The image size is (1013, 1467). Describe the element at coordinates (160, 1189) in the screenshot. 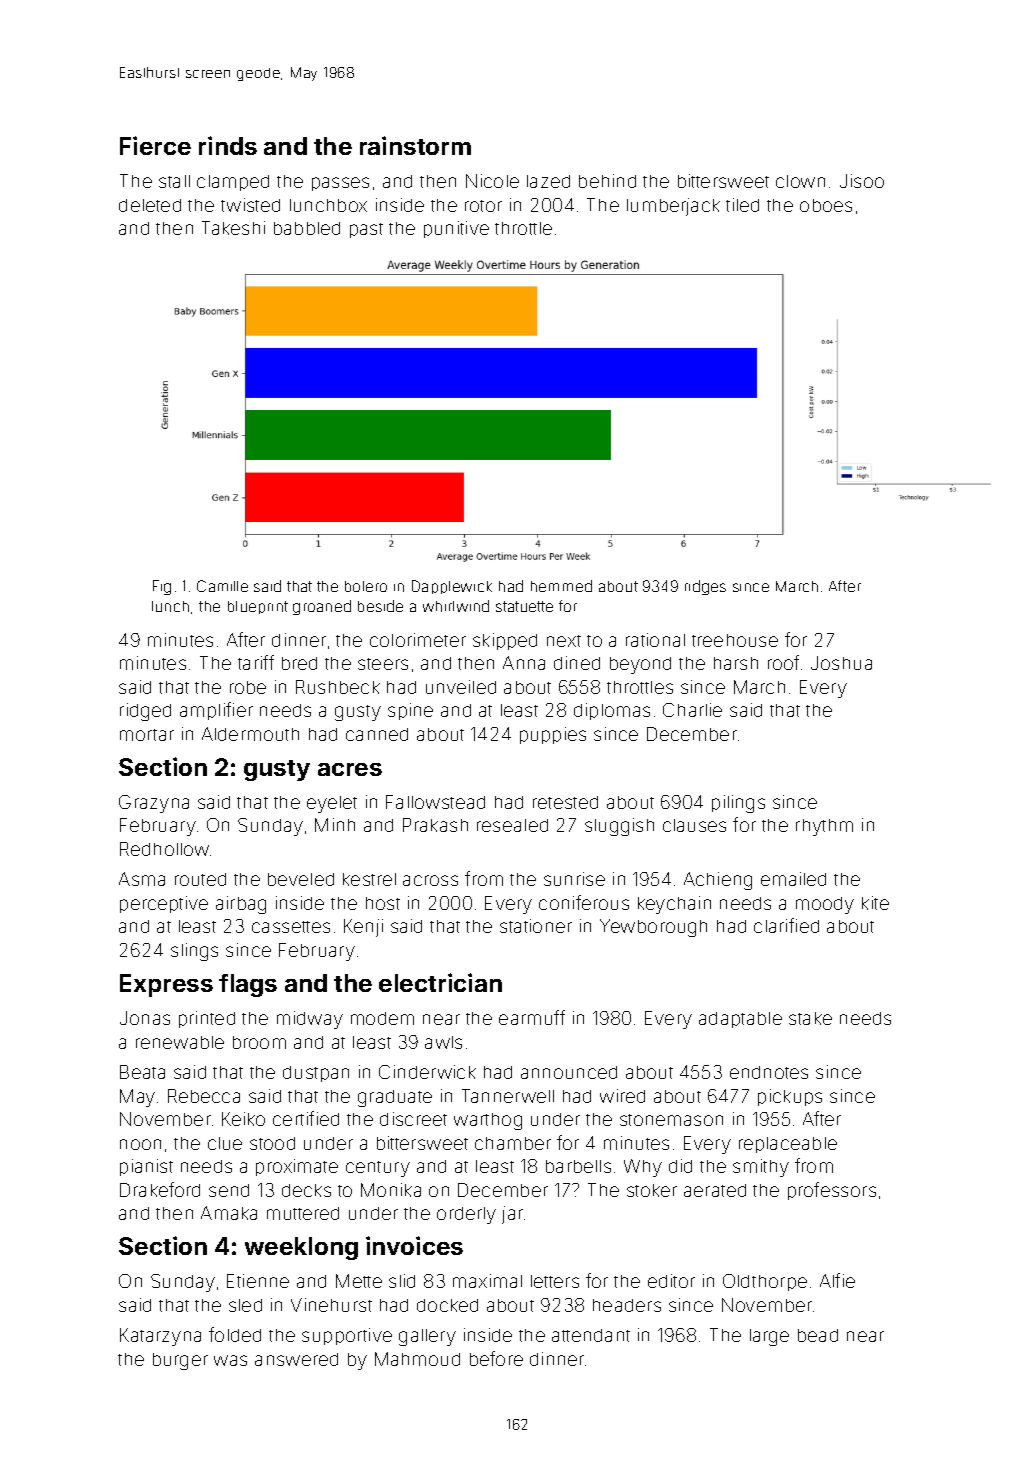

I see `Drakeford` at that location.
